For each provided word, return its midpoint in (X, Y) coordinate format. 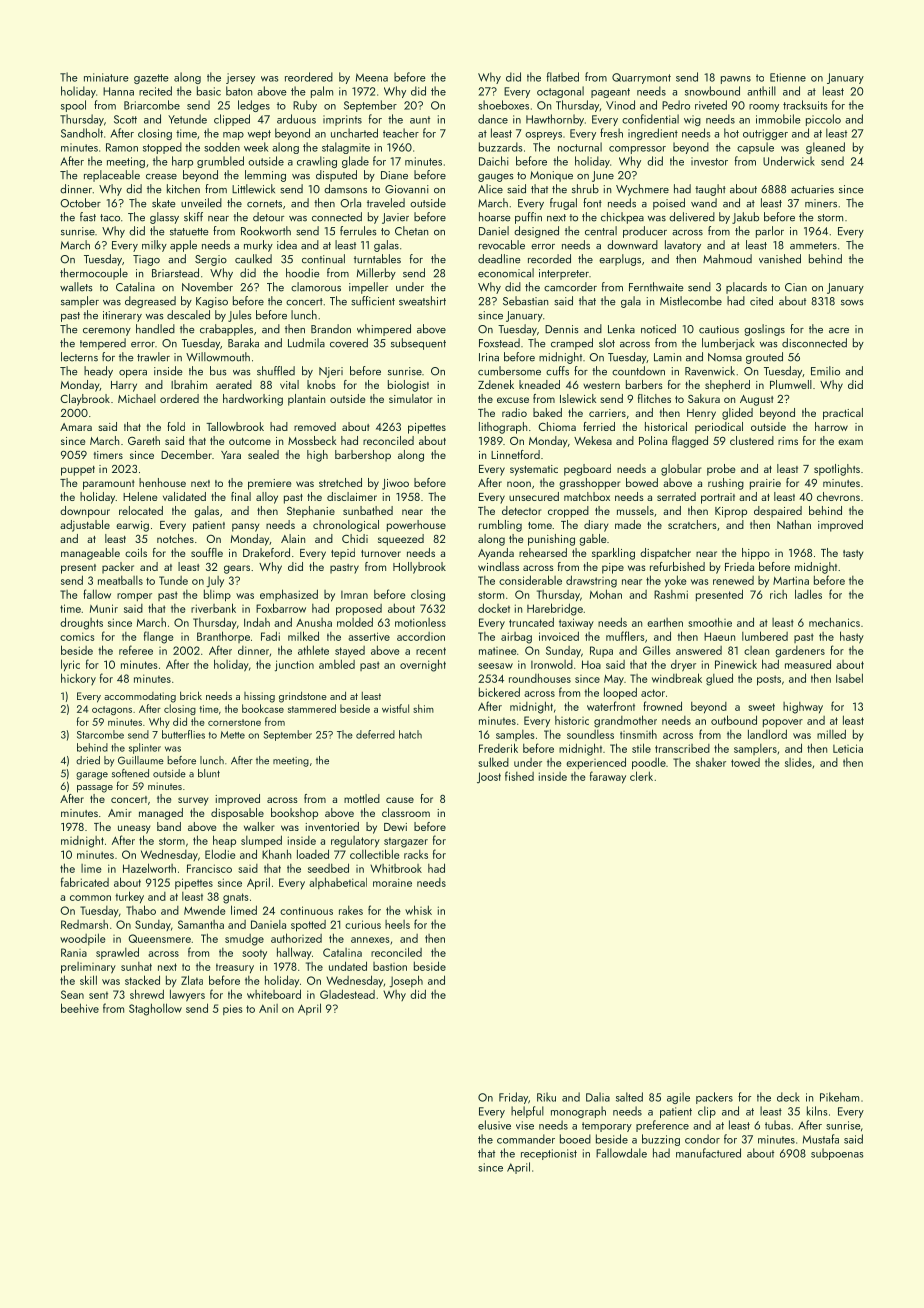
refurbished (677, 566)
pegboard (587, 470)
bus (218, 371)
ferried (599, 426)
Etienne (788, 77)
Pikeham (839, 1097)
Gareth (144, 440)
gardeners (800, 652)
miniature (106, 77)
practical (843, 414)
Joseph (406, 981)
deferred (375, 734)
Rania (74, 952)
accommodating (140, 697)
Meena (372, 77)
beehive (80, 1008)
